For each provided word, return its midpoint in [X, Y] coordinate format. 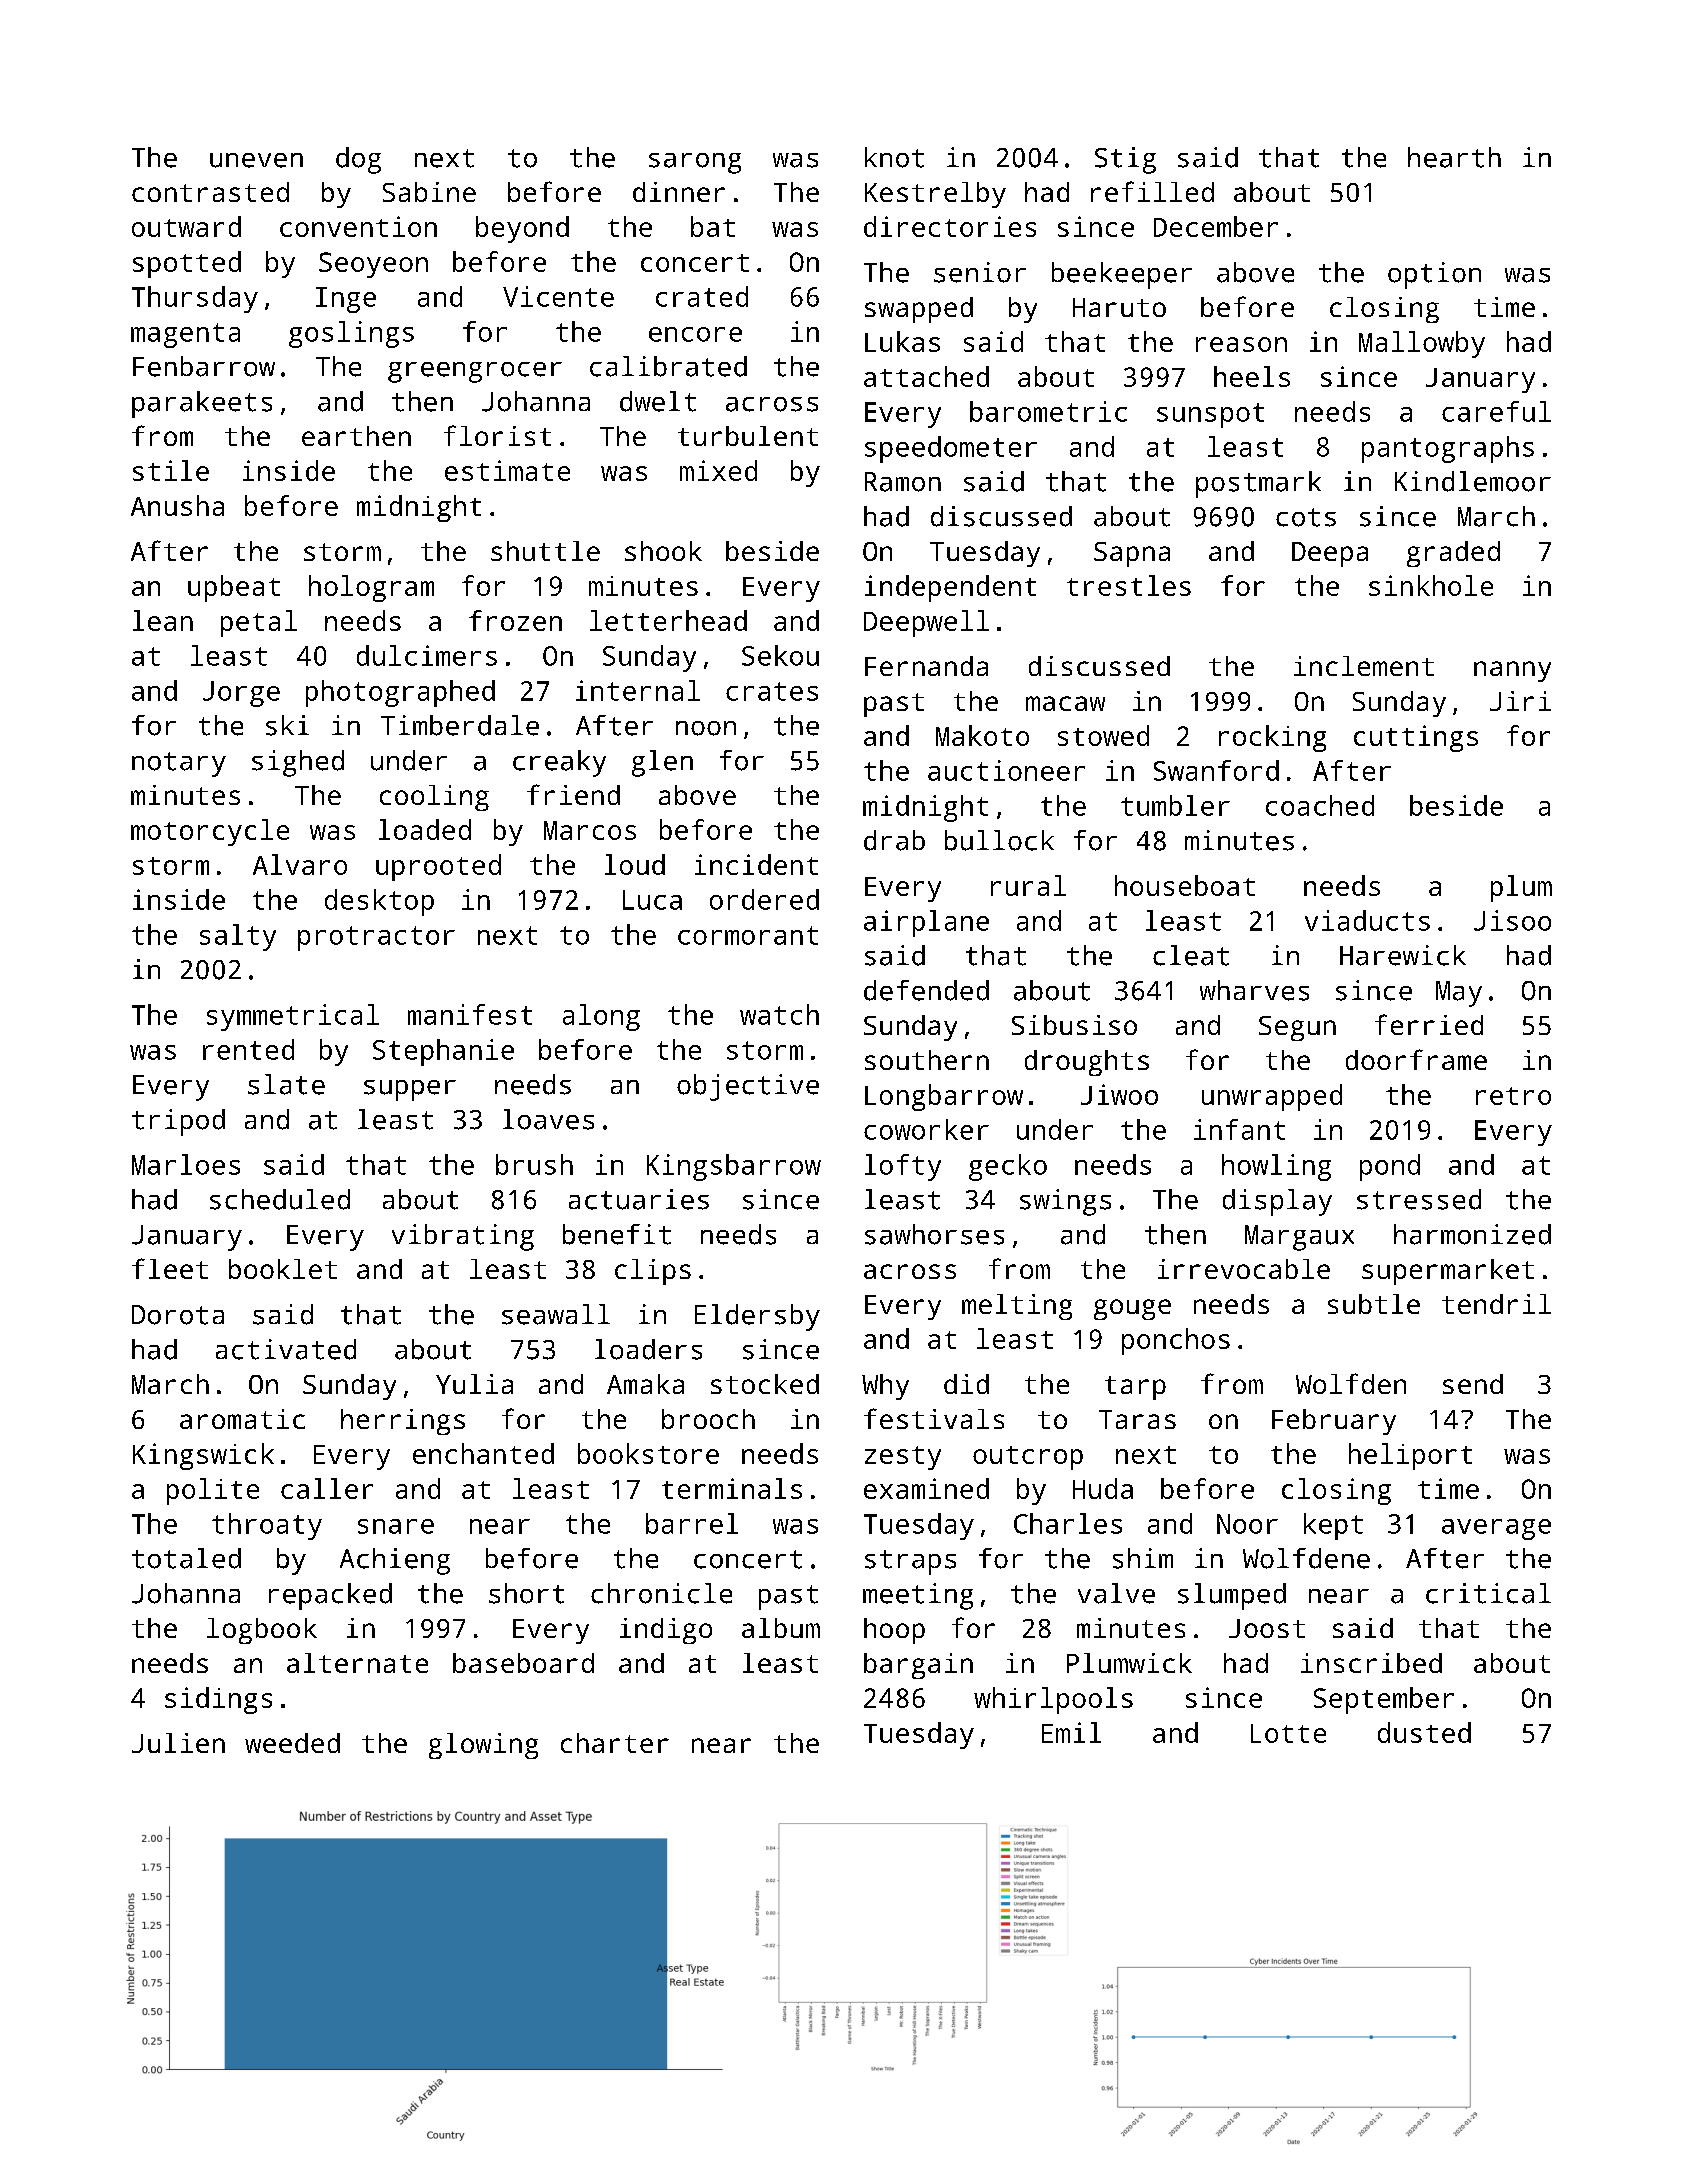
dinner [679, 192]
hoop [894, 1631]
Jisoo [1512, 920]
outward [186, 226]
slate [286, 1084]
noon [706, 728]
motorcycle [210, 832]
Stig [1125, 160]
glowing [483, 1746]
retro [1513, 1096]
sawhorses [934, 1234]
